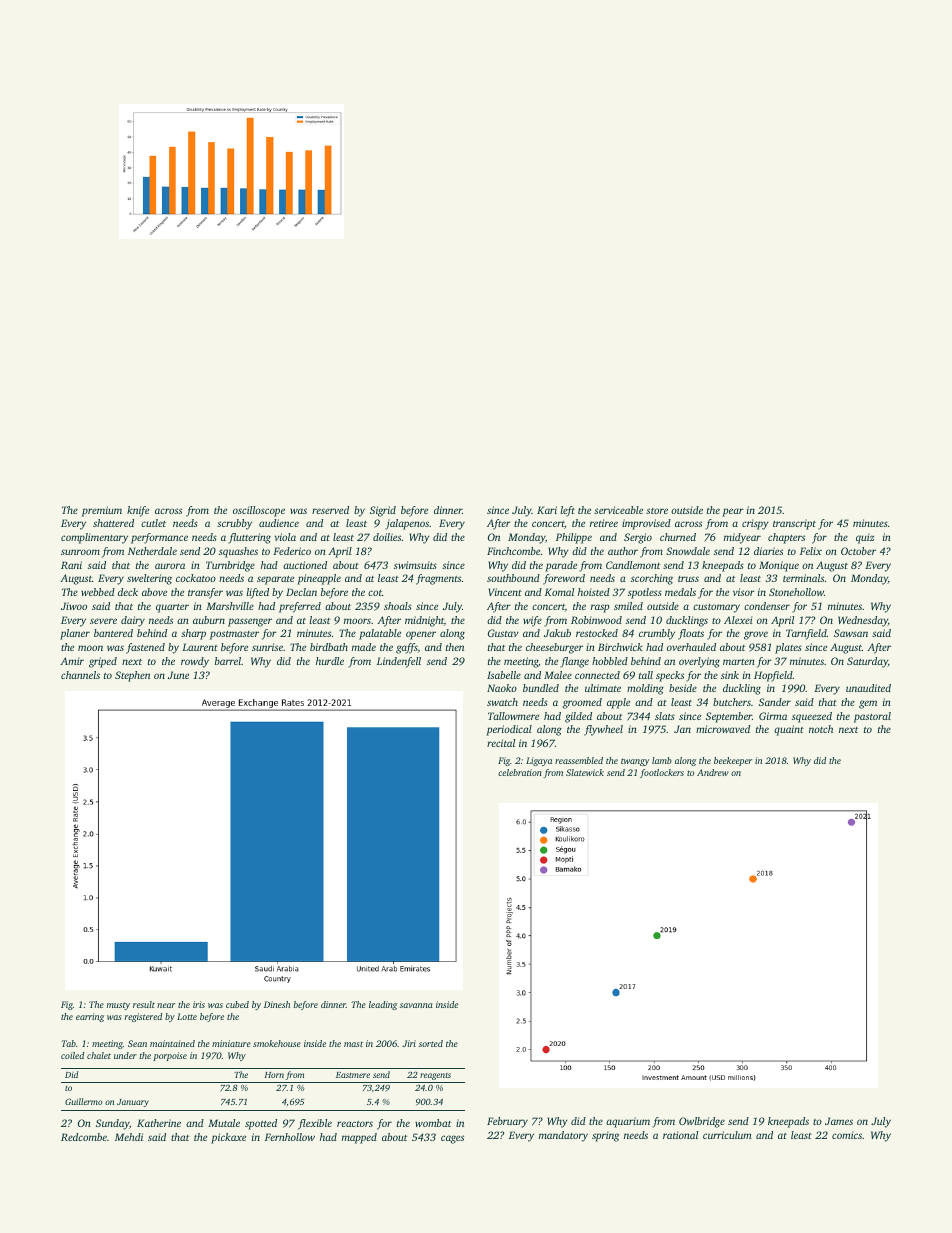  What do you see at coordinates (628, 1122) in the screenshot?
I see `aquarium` at bounding box center [628, 1122].
